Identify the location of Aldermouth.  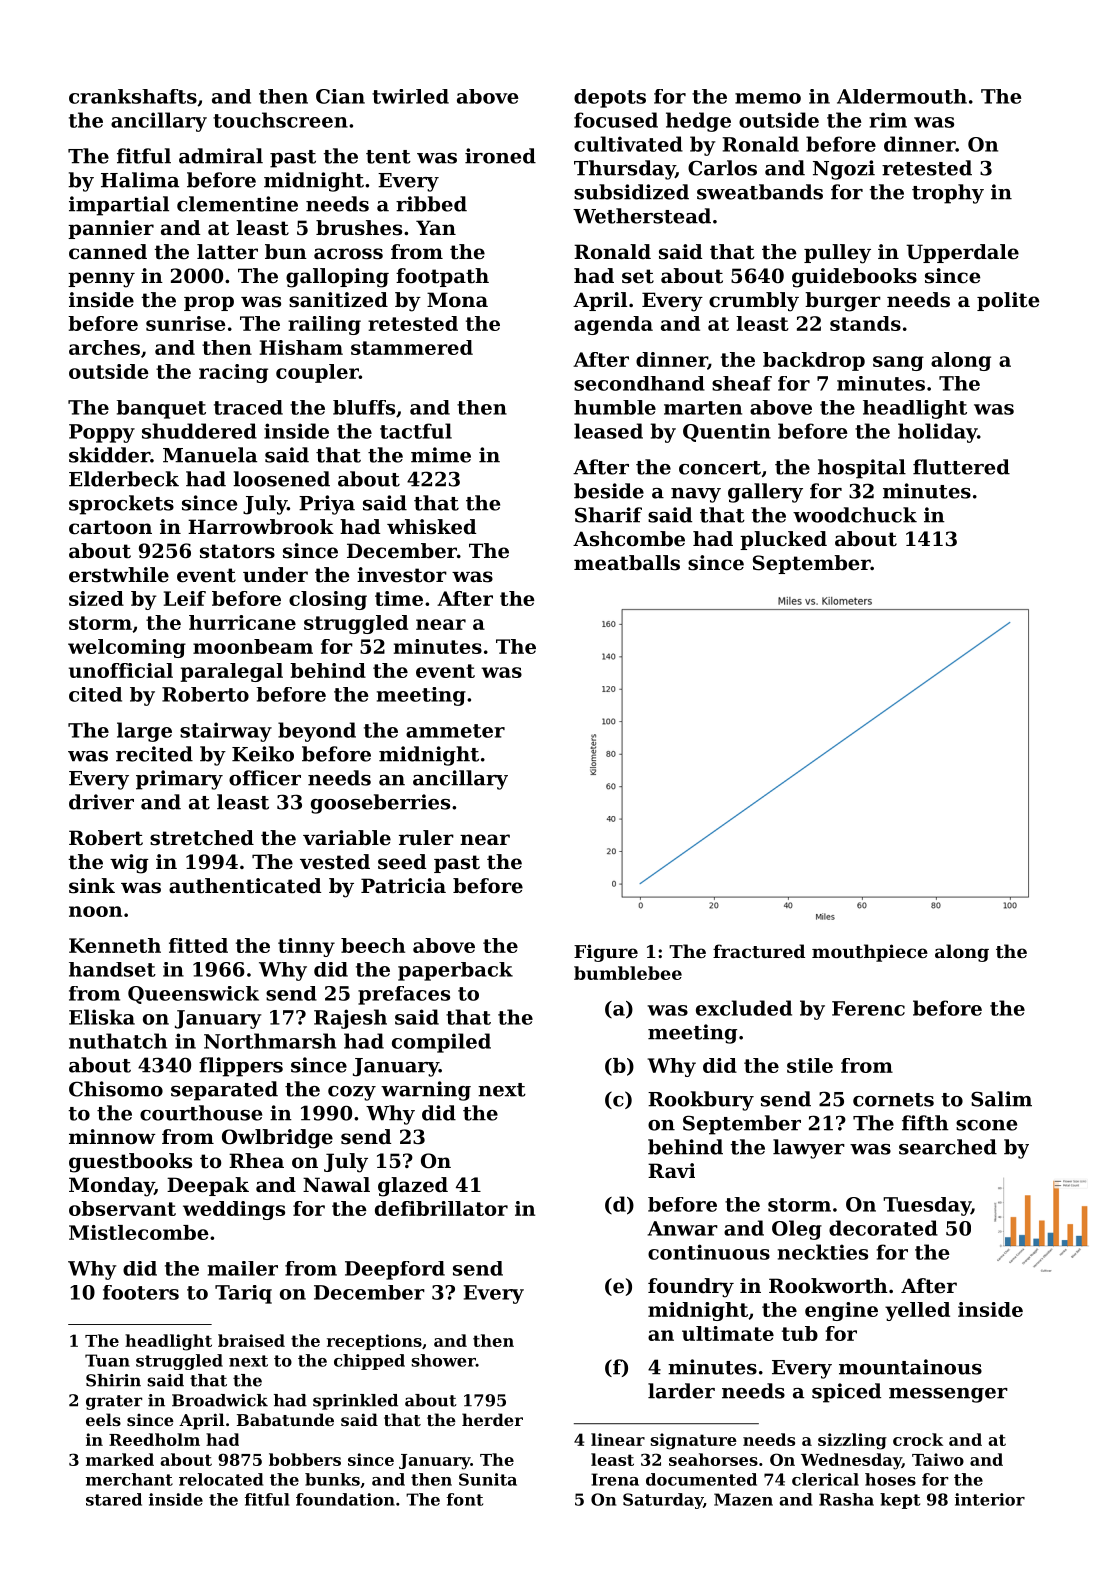
(902, 96).
